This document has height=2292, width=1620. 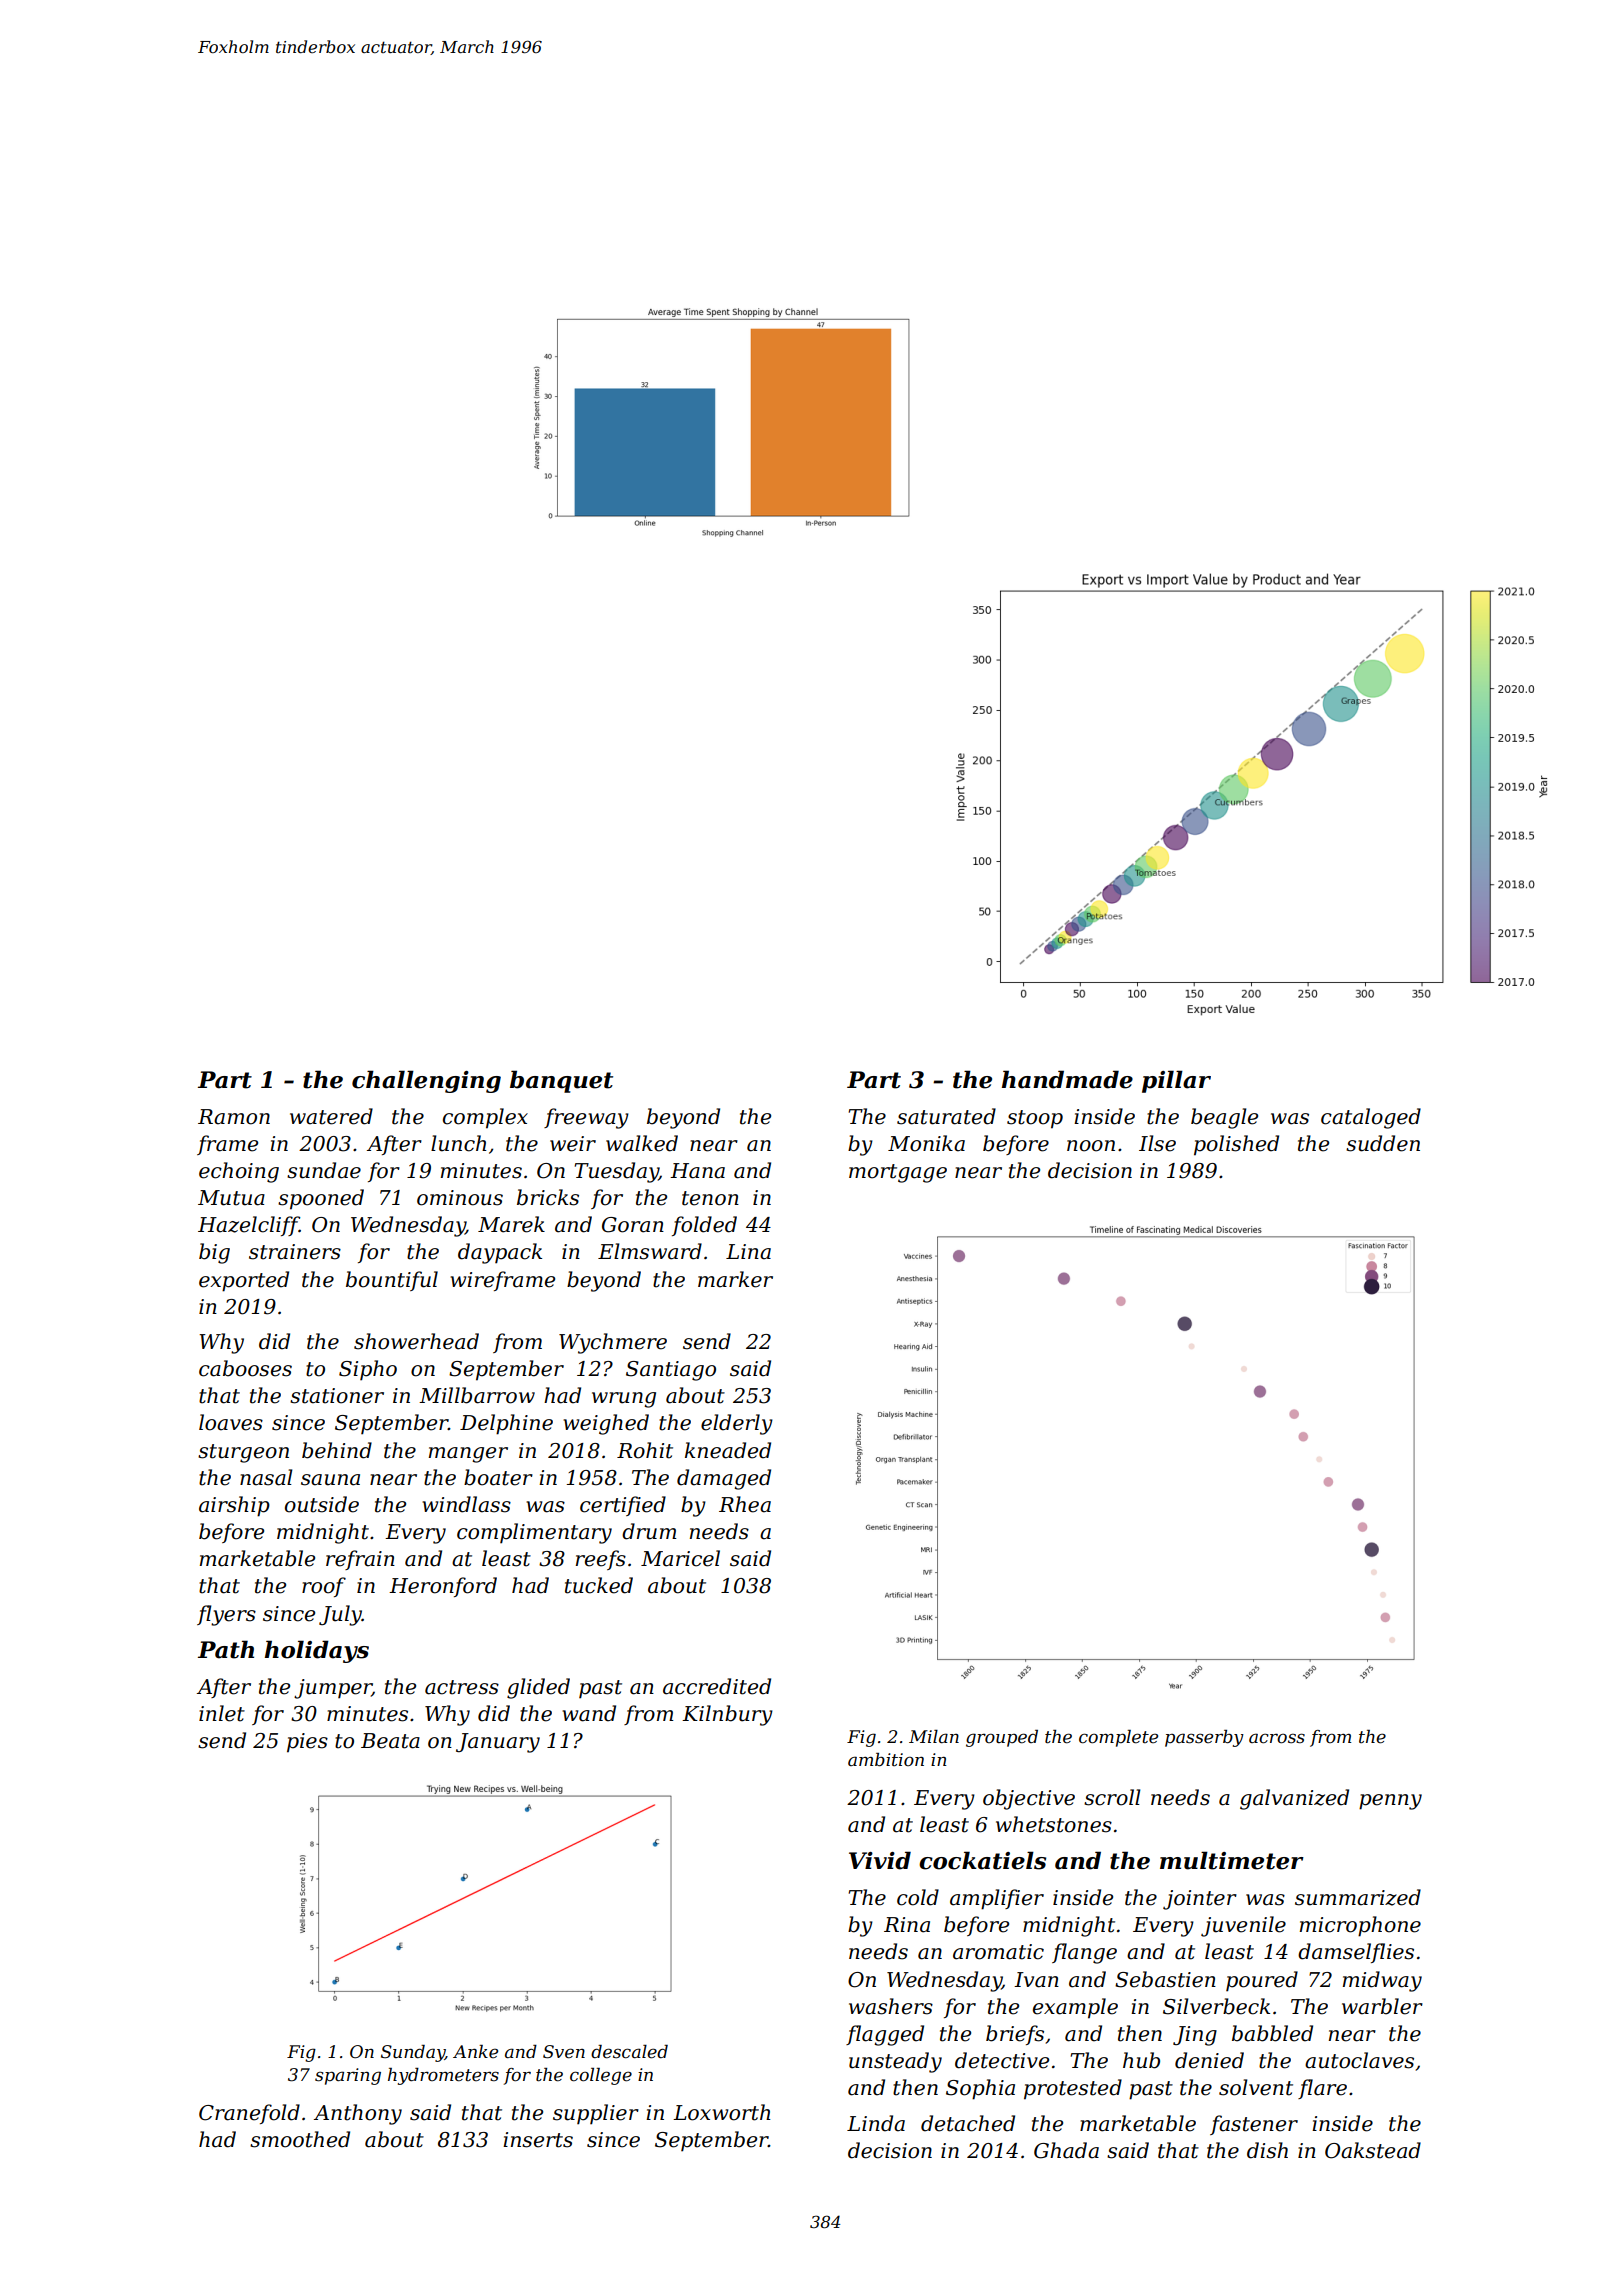 What do you see at coordinates (561, 1081) in the document?
I see `banquet` at bounding box center [561, 1081].
